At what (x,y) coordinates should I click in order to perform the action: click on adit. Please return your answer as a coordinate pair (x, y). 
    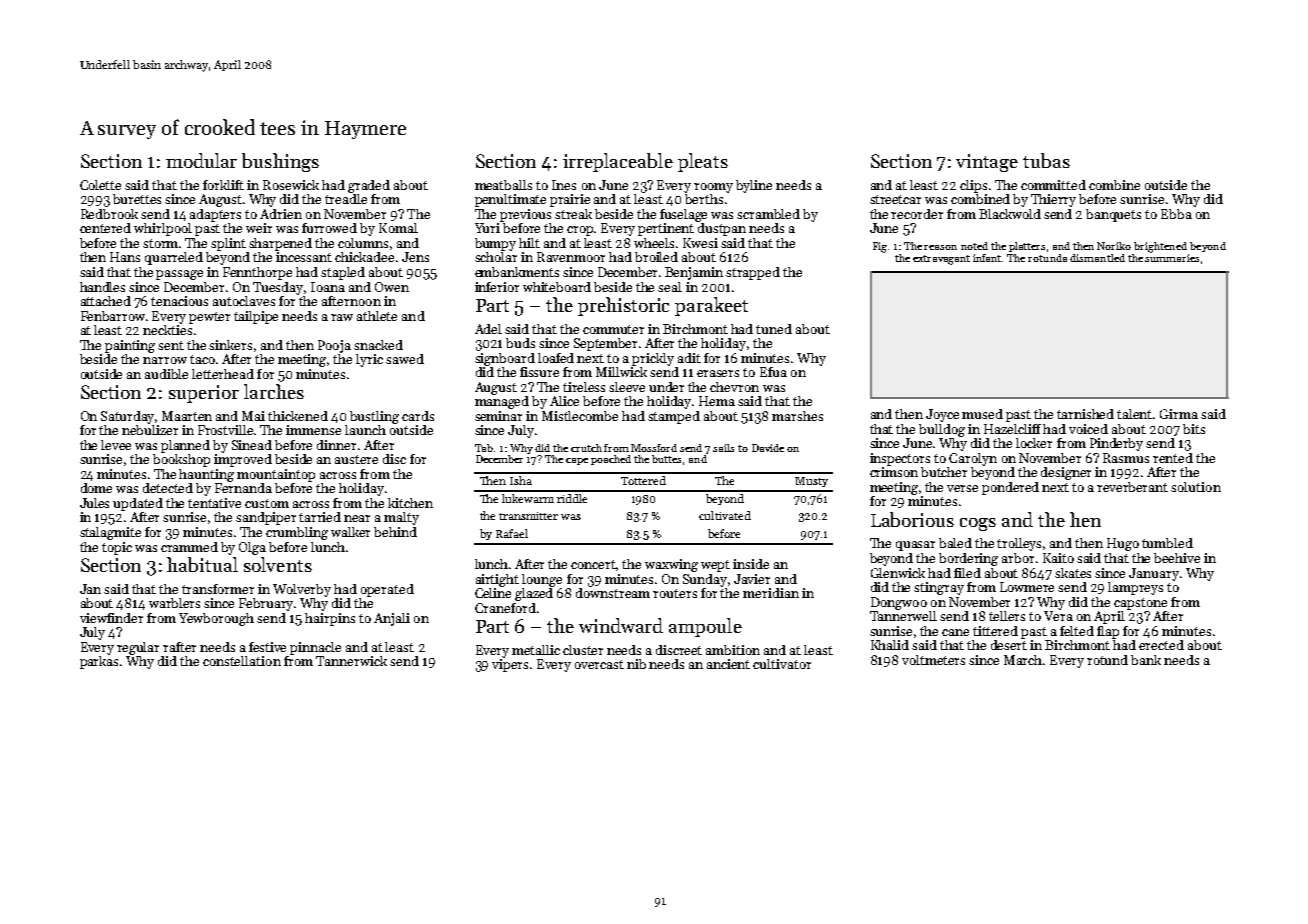
    Looking at the image, I should click on (689, 358).
